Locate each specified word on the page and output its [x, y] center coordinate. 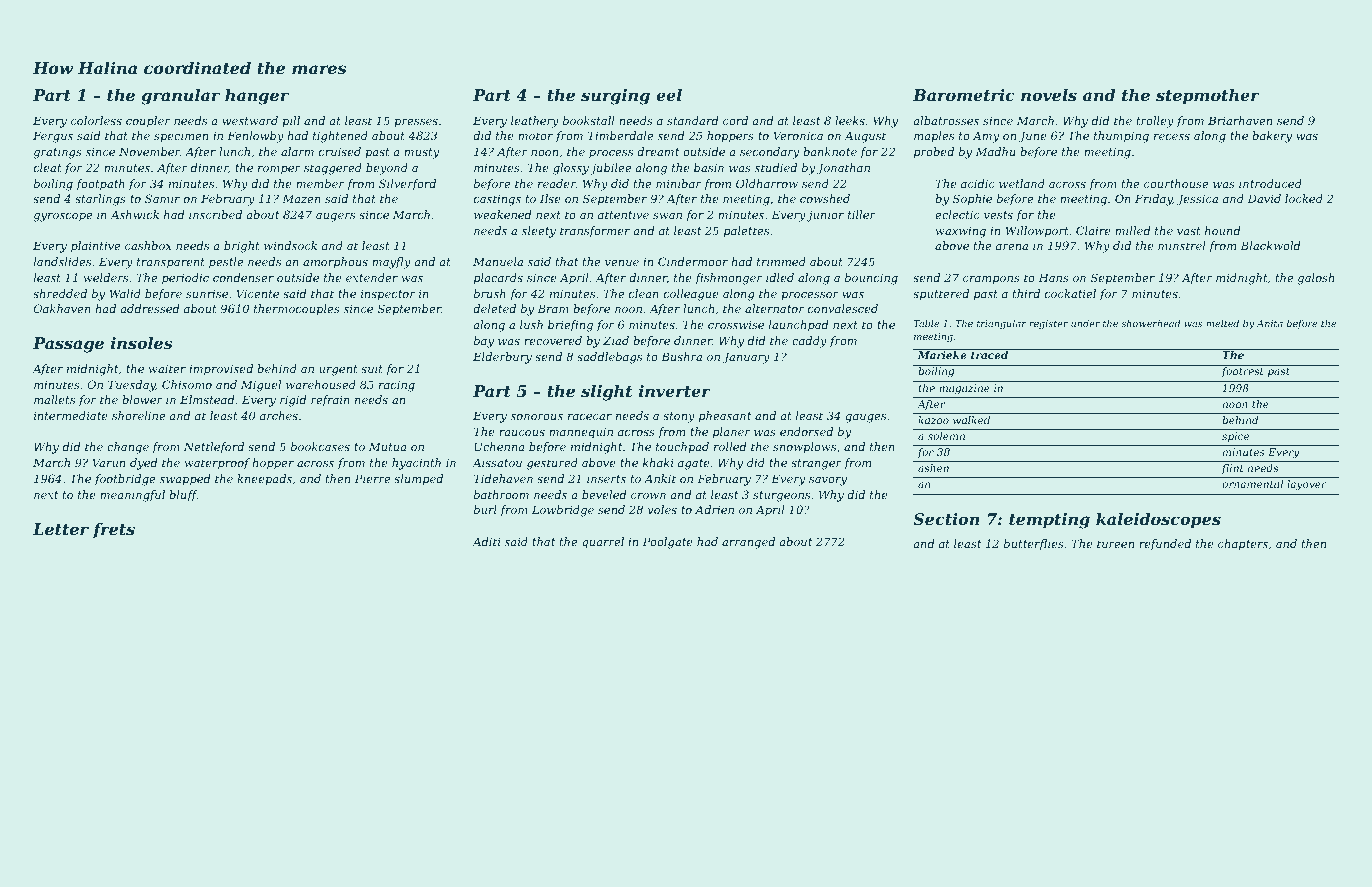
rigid [293, 401]
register [1048, 324]
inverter [675, 391]
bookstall [589, 120]
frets [113, 530]
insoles [142, 343]
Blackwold [1270, 245]
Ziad [616, 340]
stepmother [1208, 97]
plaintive [95, 247]
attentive [623, 215]
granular [180, 97]
